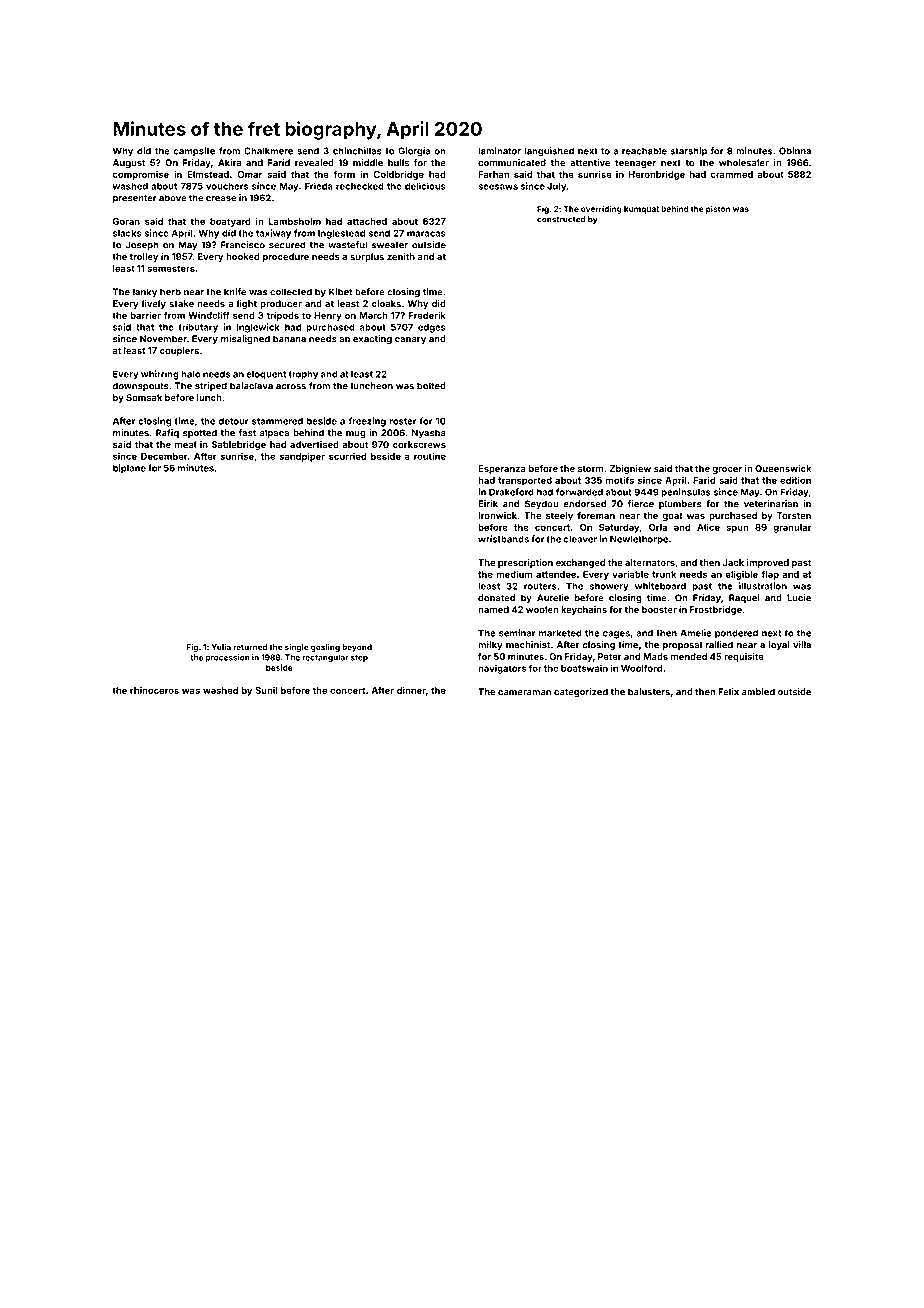 The image size is (924, 1308). I want to click on rhinoceros, so click(154, 690).
